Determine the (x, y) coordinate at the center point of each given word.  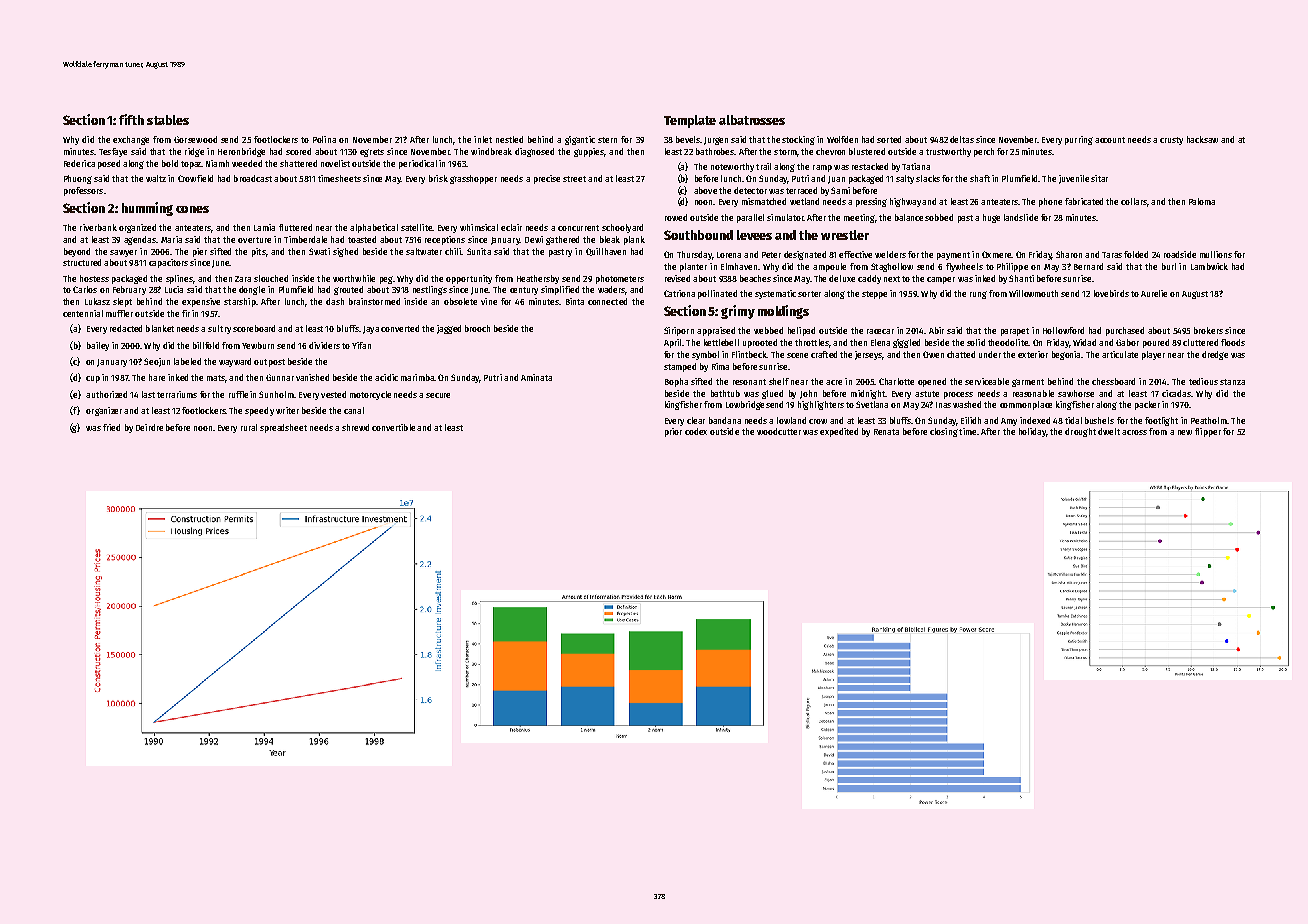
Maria (171, 239)
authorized (106, 394)
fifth (131, 119)
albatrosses (752, 120)
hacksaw (1202, 139)
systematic (775, 294)
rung (978, 295)
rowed (676, 217)
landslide (1021, 217)
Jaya (371, 330)
